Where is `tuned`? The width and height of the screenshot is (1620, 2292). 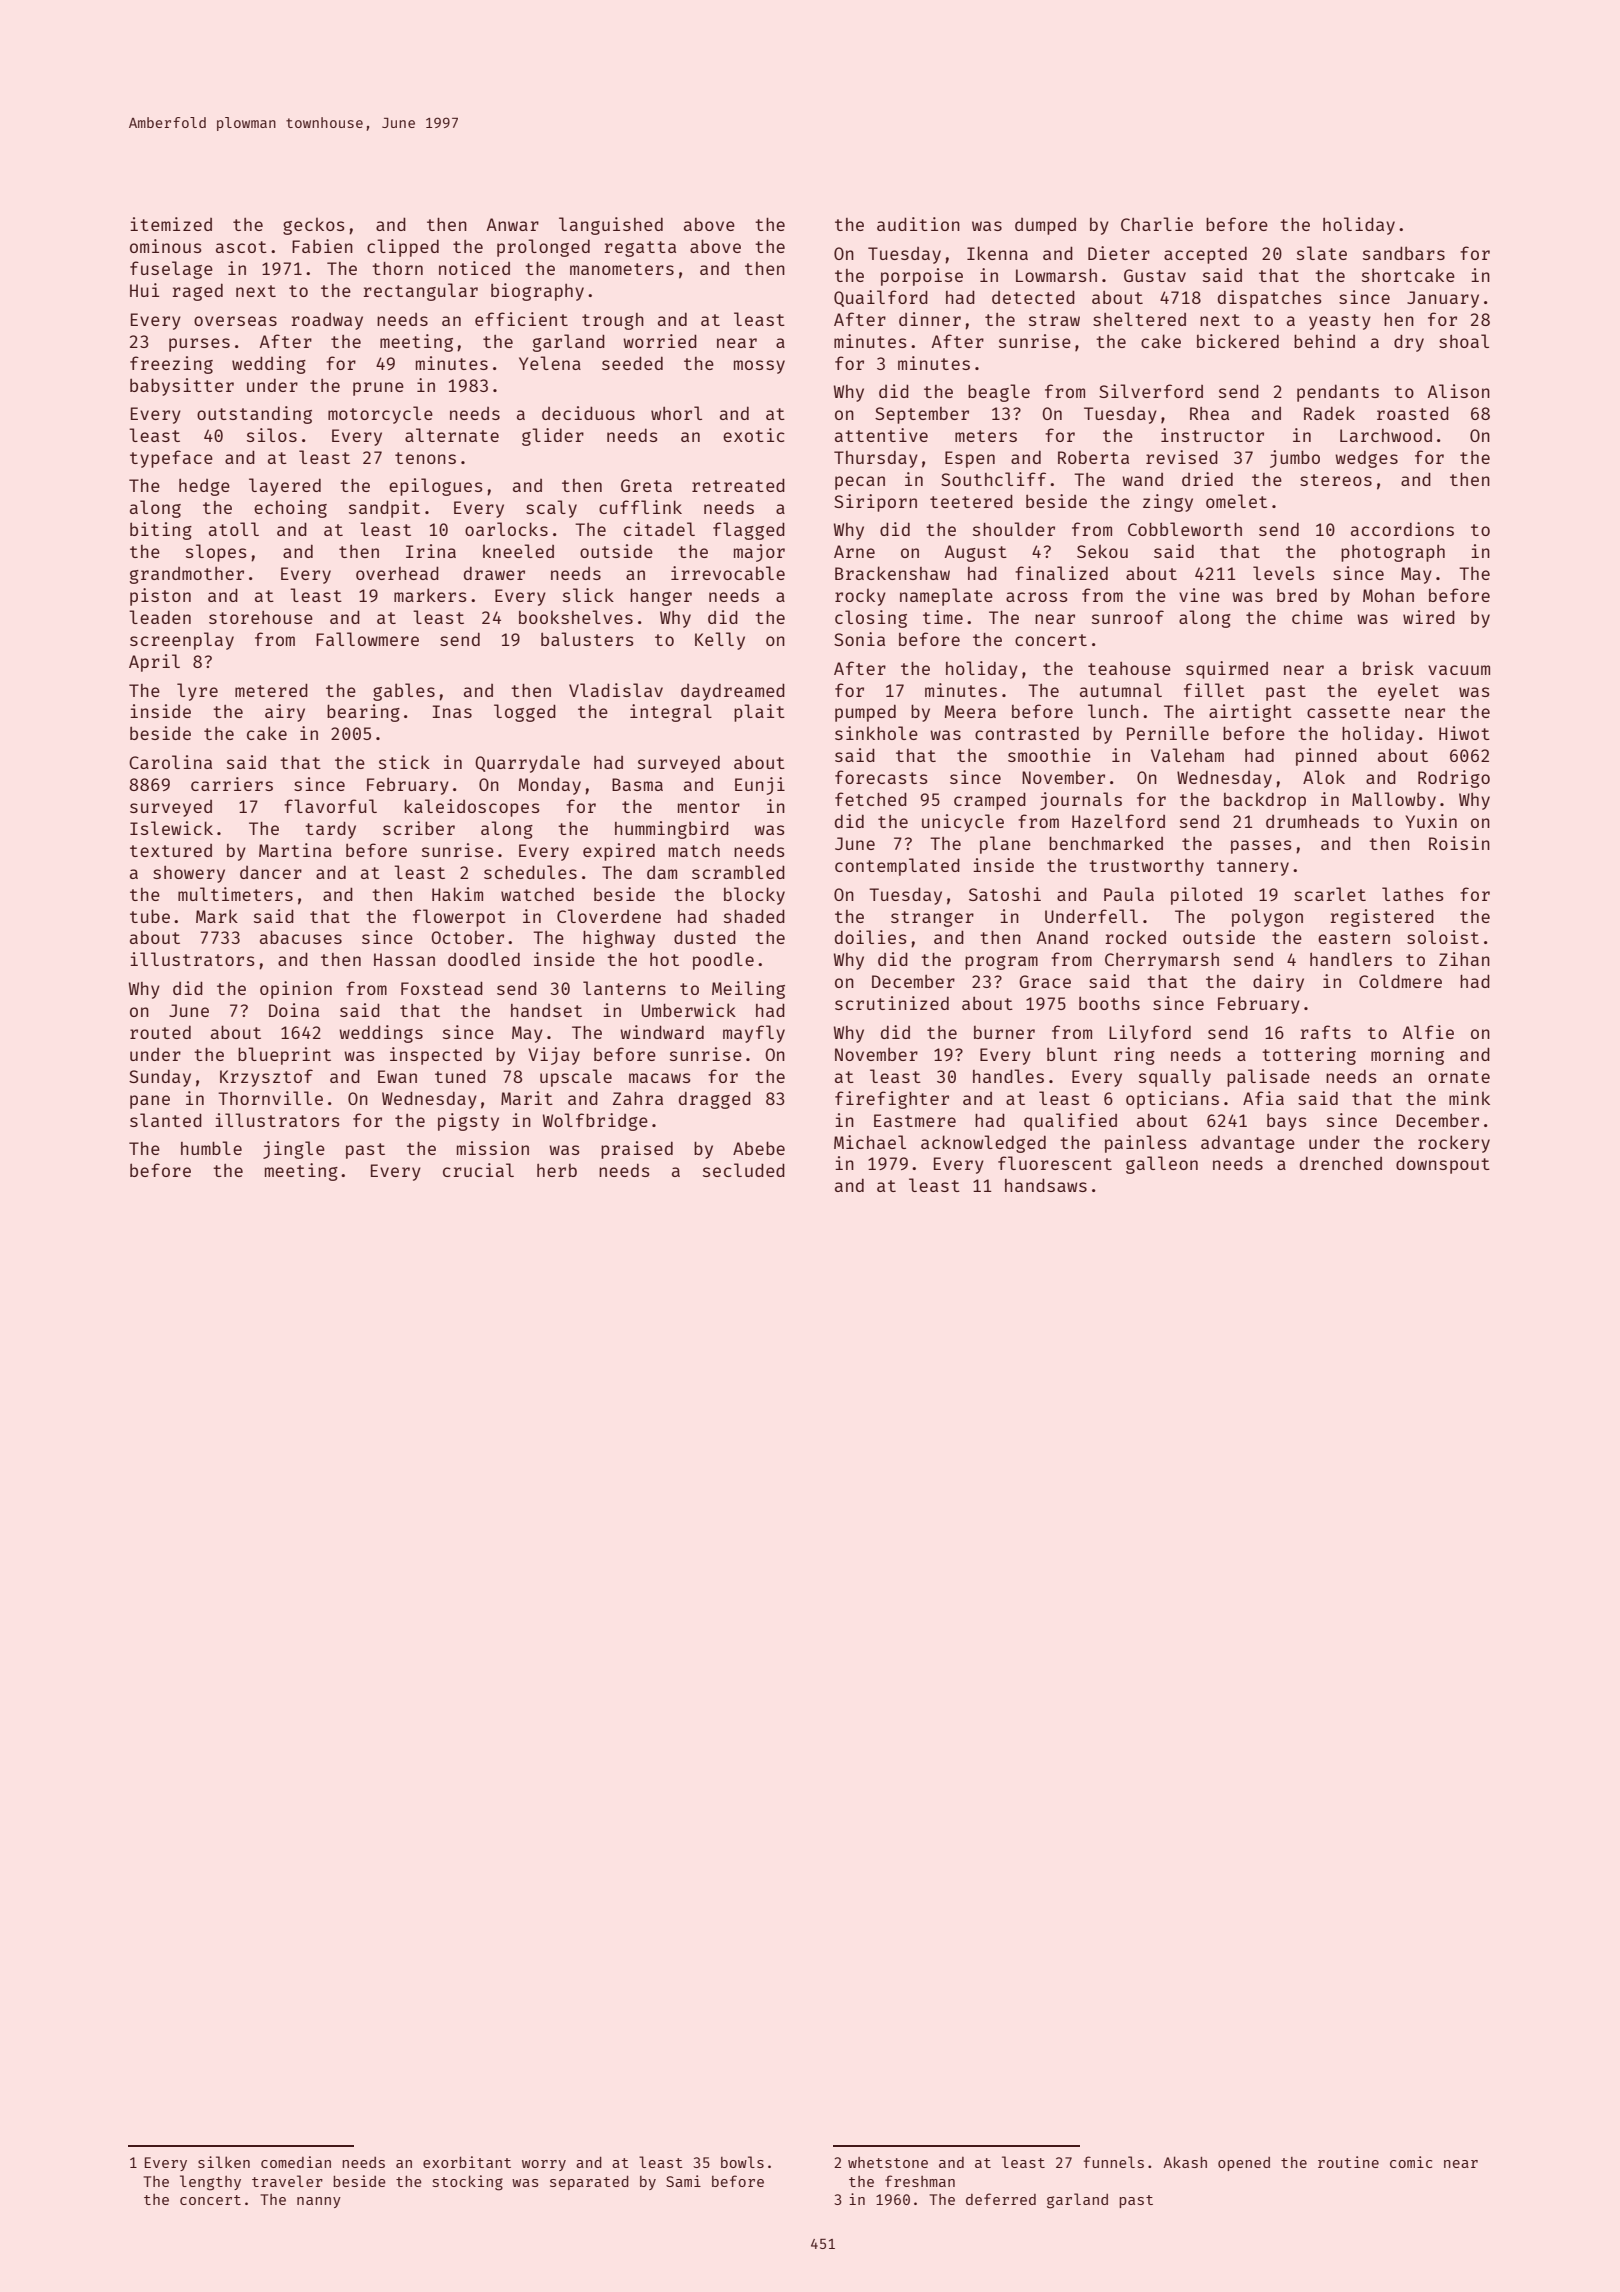 tuned is located at coordinates (460, 1076).
